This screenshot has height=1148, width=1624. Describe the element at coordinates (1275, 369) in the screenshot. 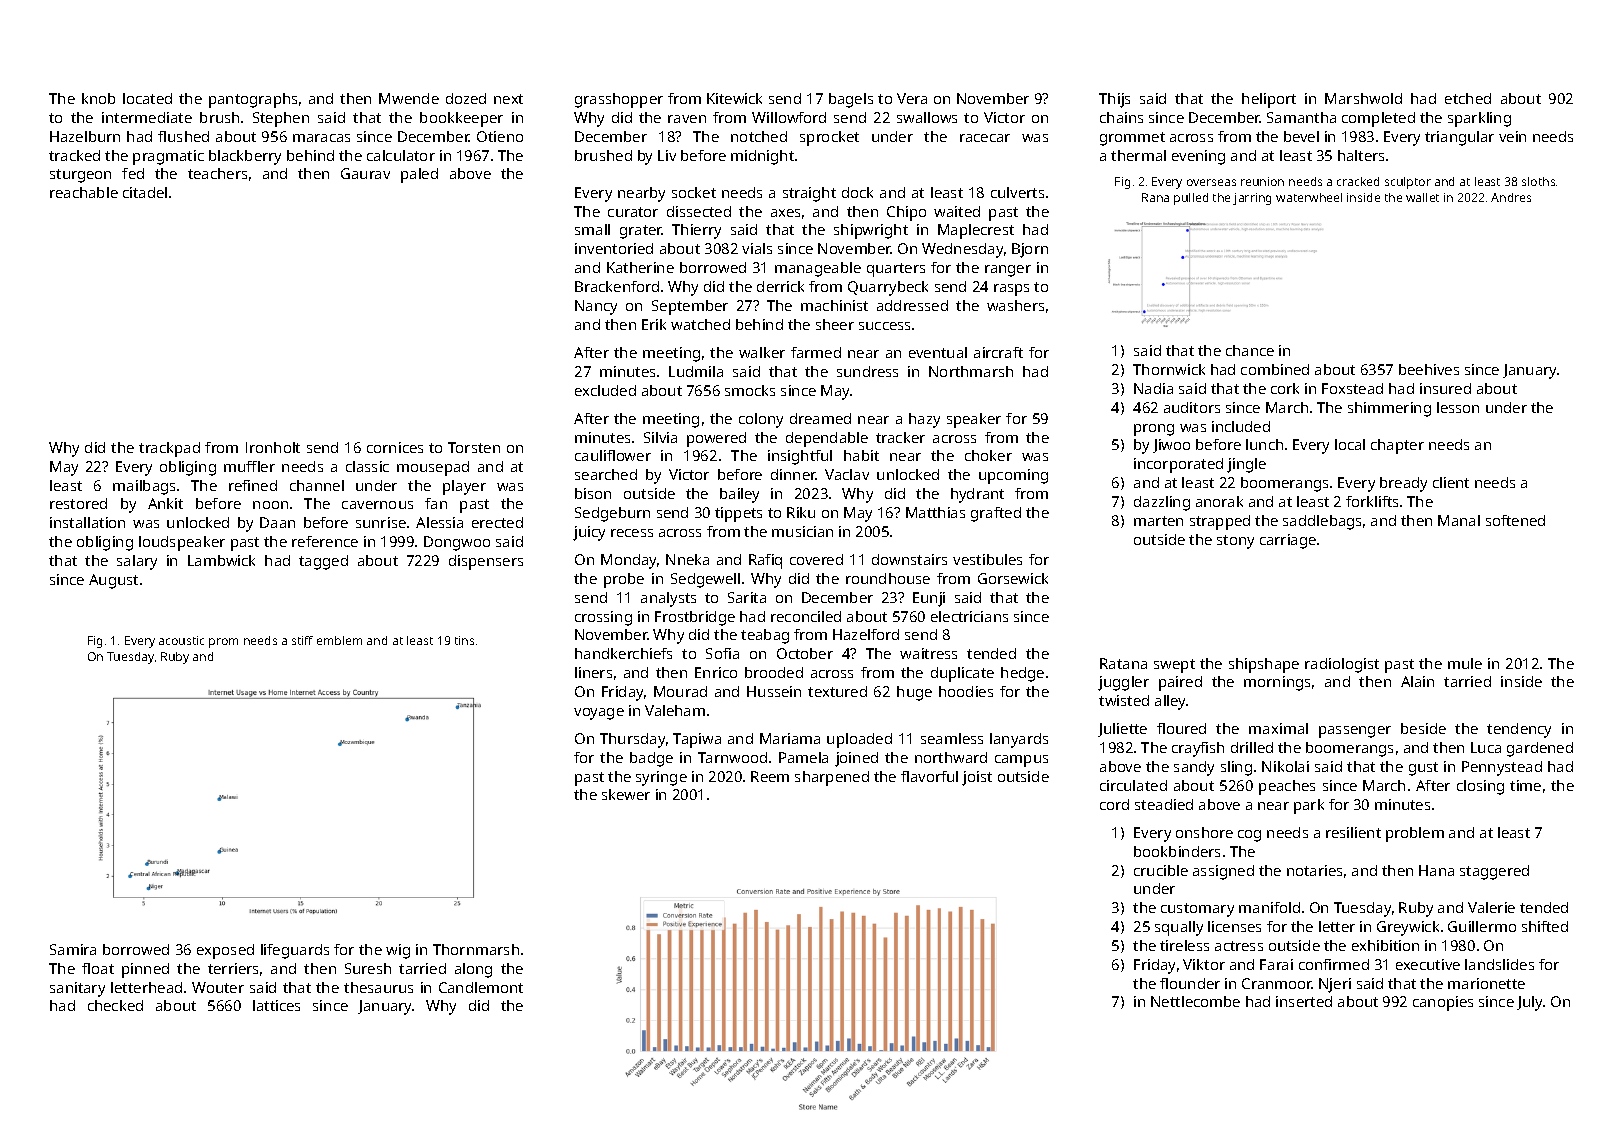

I see `combined` at that location.
